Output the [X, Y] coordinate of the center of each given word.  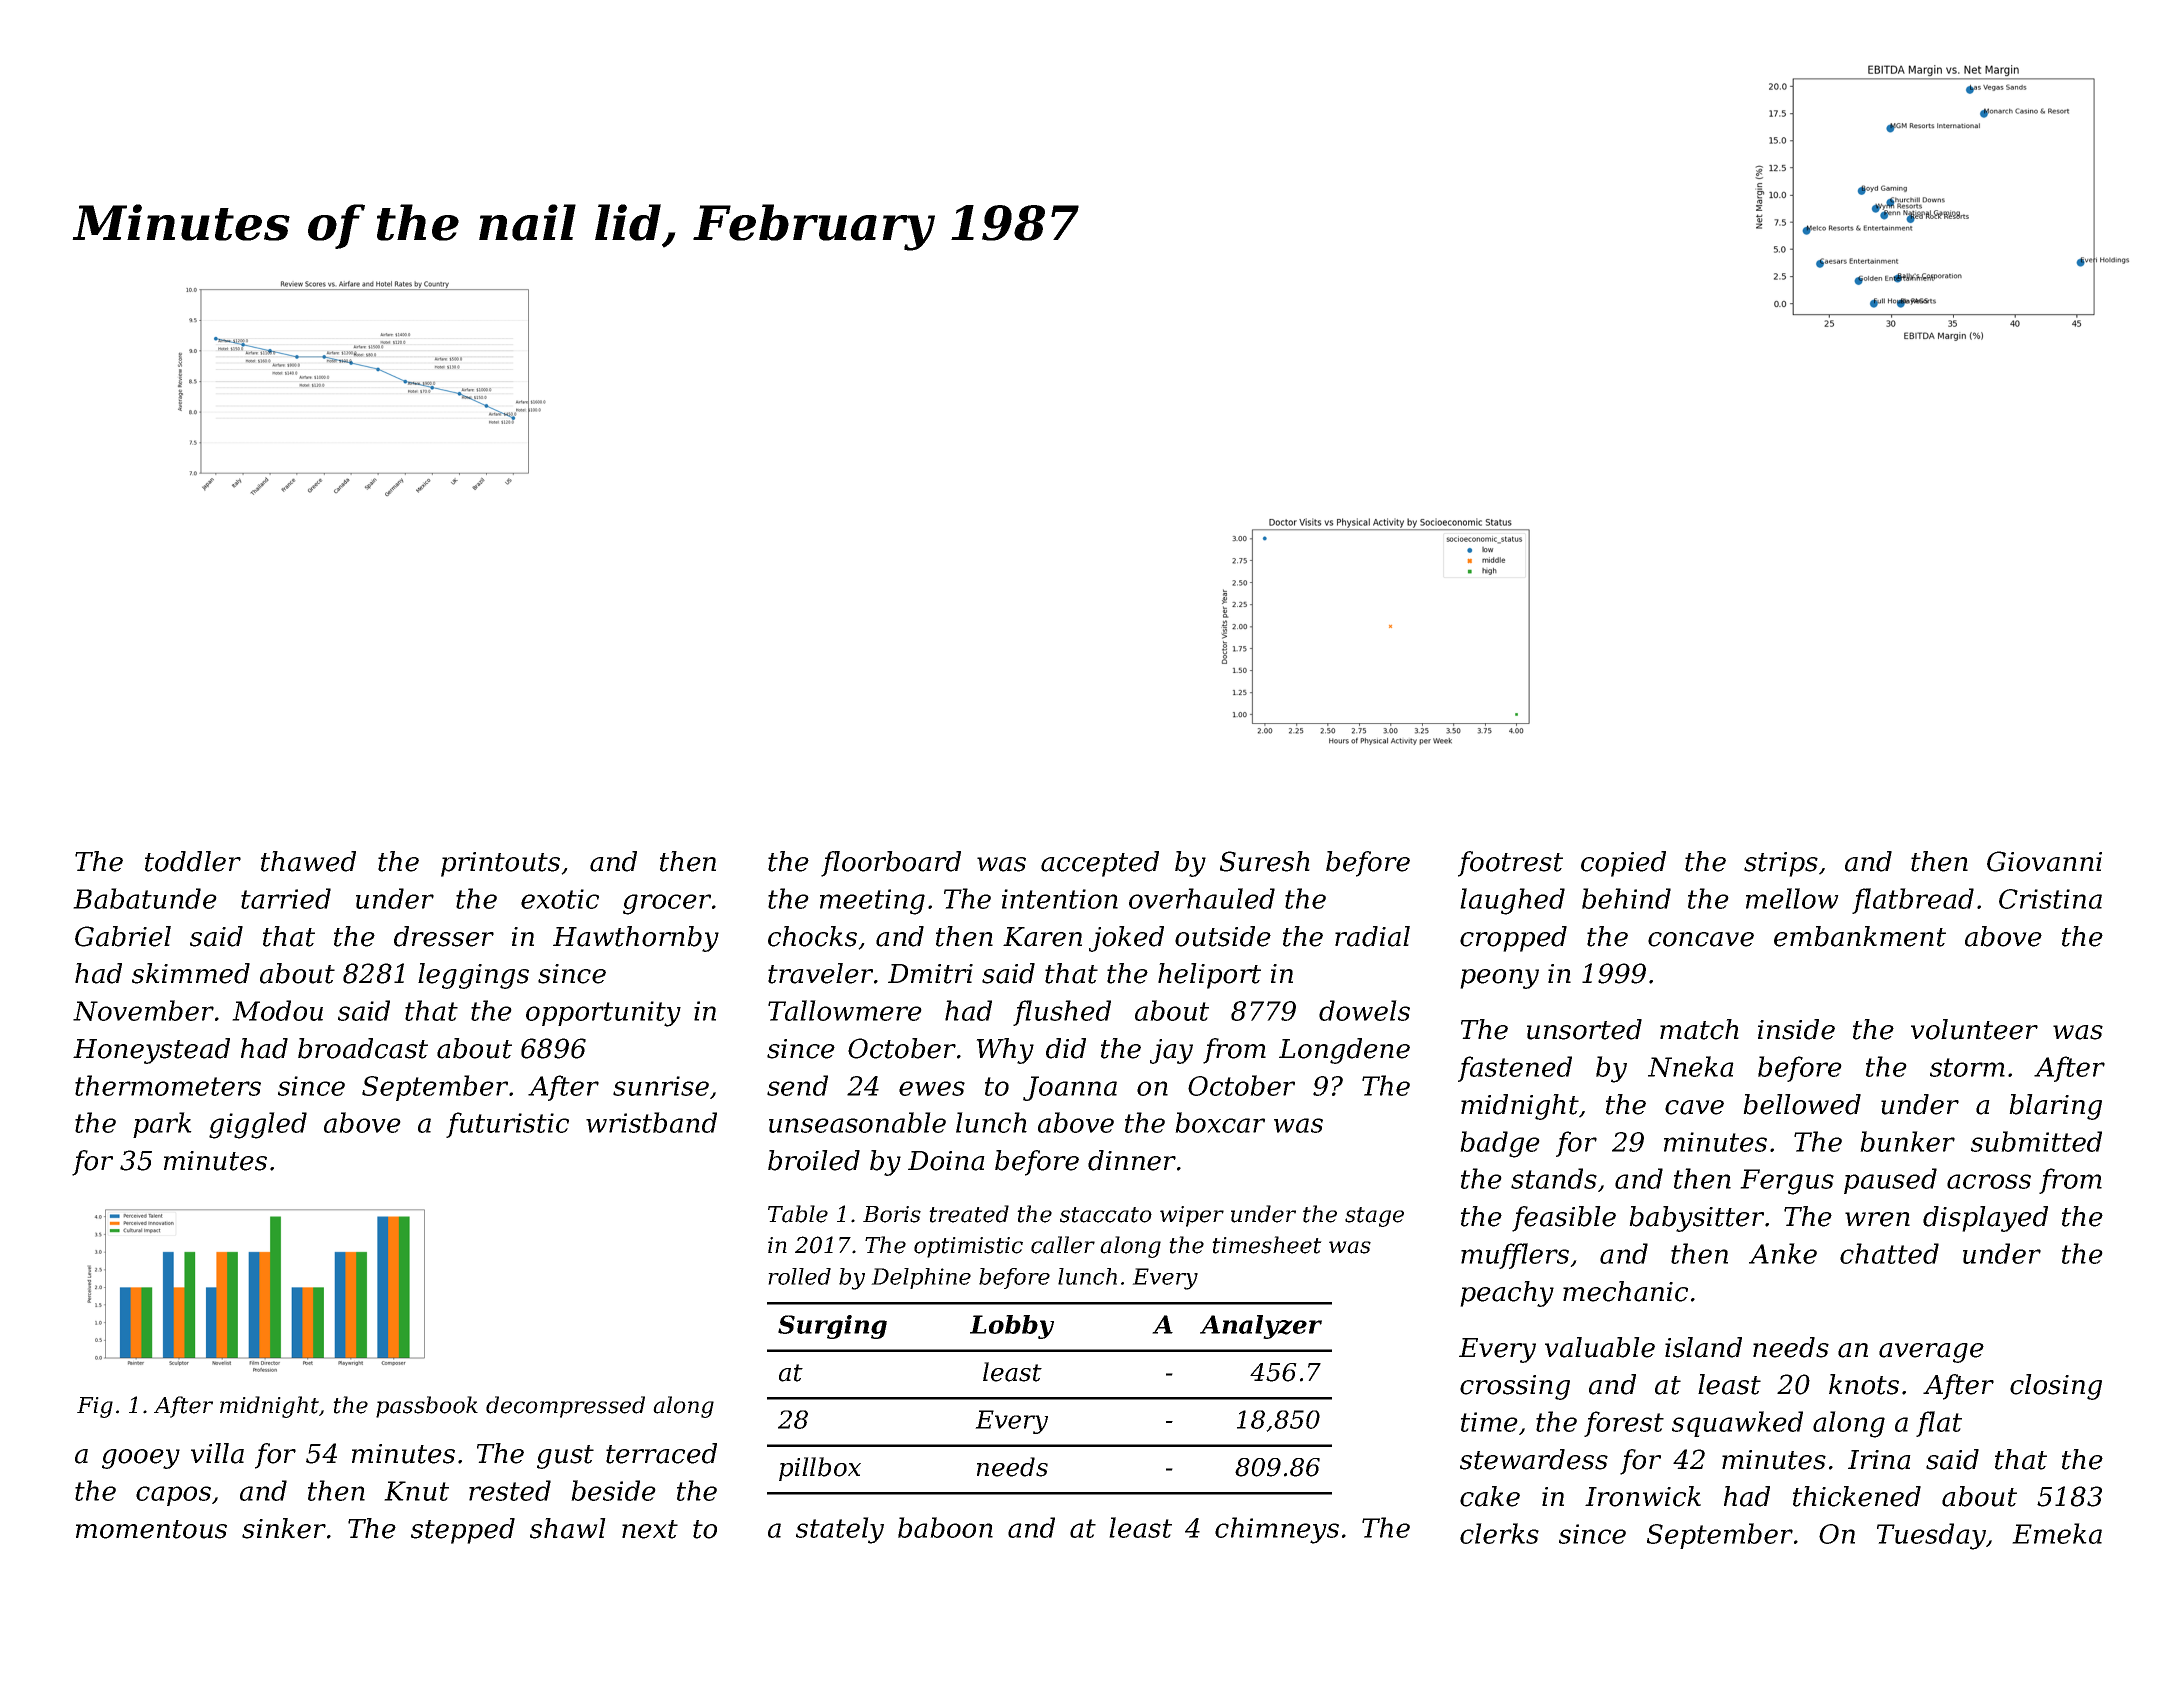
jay [1171, 1051]
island [1703, 1347]
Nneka [1691, 1066]
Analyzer [1261, 1327]
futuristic [507, 1125]
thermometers [168, 1085]
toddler [193, 861]
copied [1623, 864]
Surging [832, 1327]
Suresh [1265, 861]
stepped [463, 1531]
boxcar [1220, 1122]
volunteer [1974, 1029]
